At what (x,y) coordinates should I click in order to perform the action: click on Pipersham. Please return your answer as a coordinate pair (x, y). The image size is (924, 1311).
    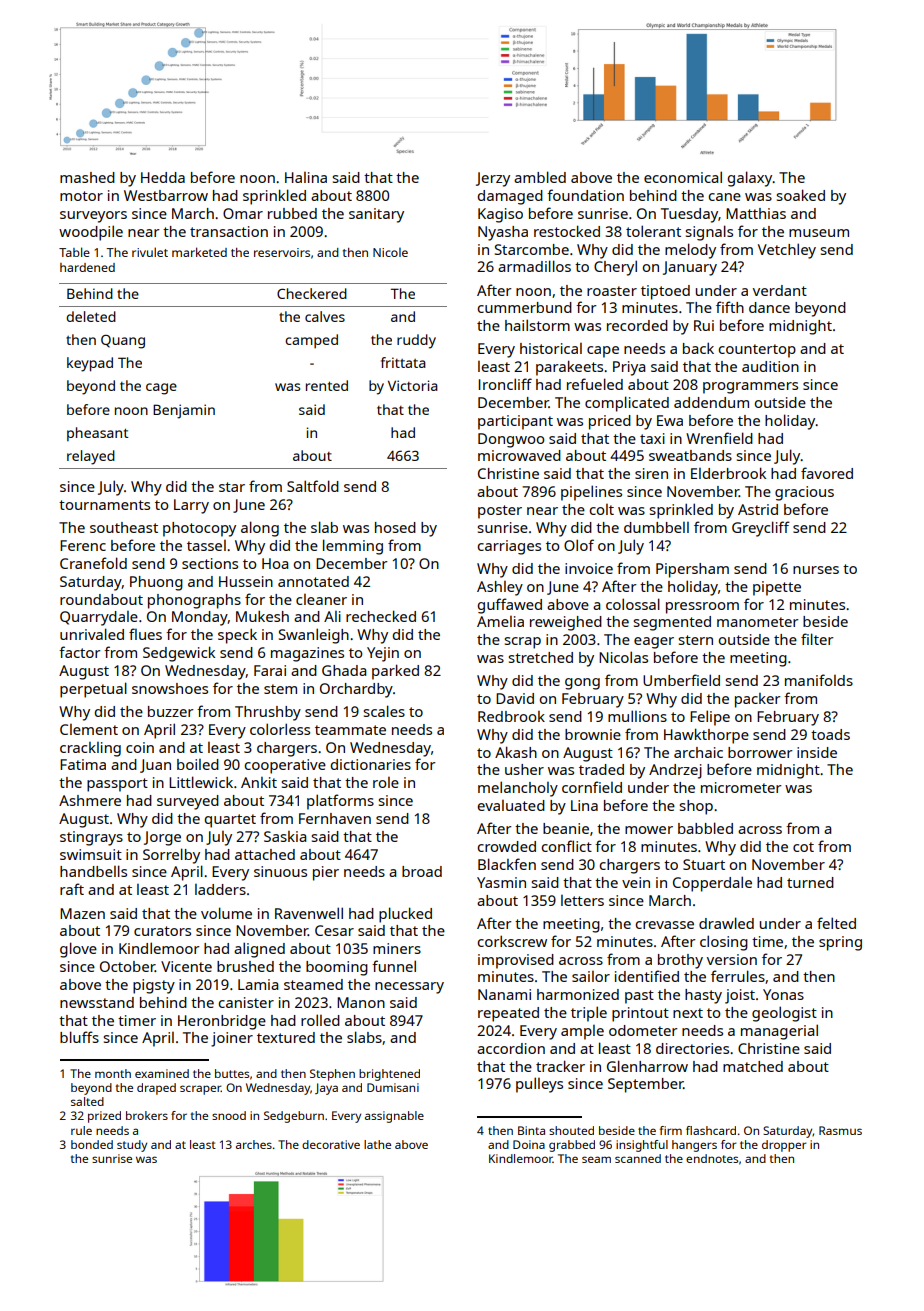
    Looking at the image, I should click on (692, 570).
